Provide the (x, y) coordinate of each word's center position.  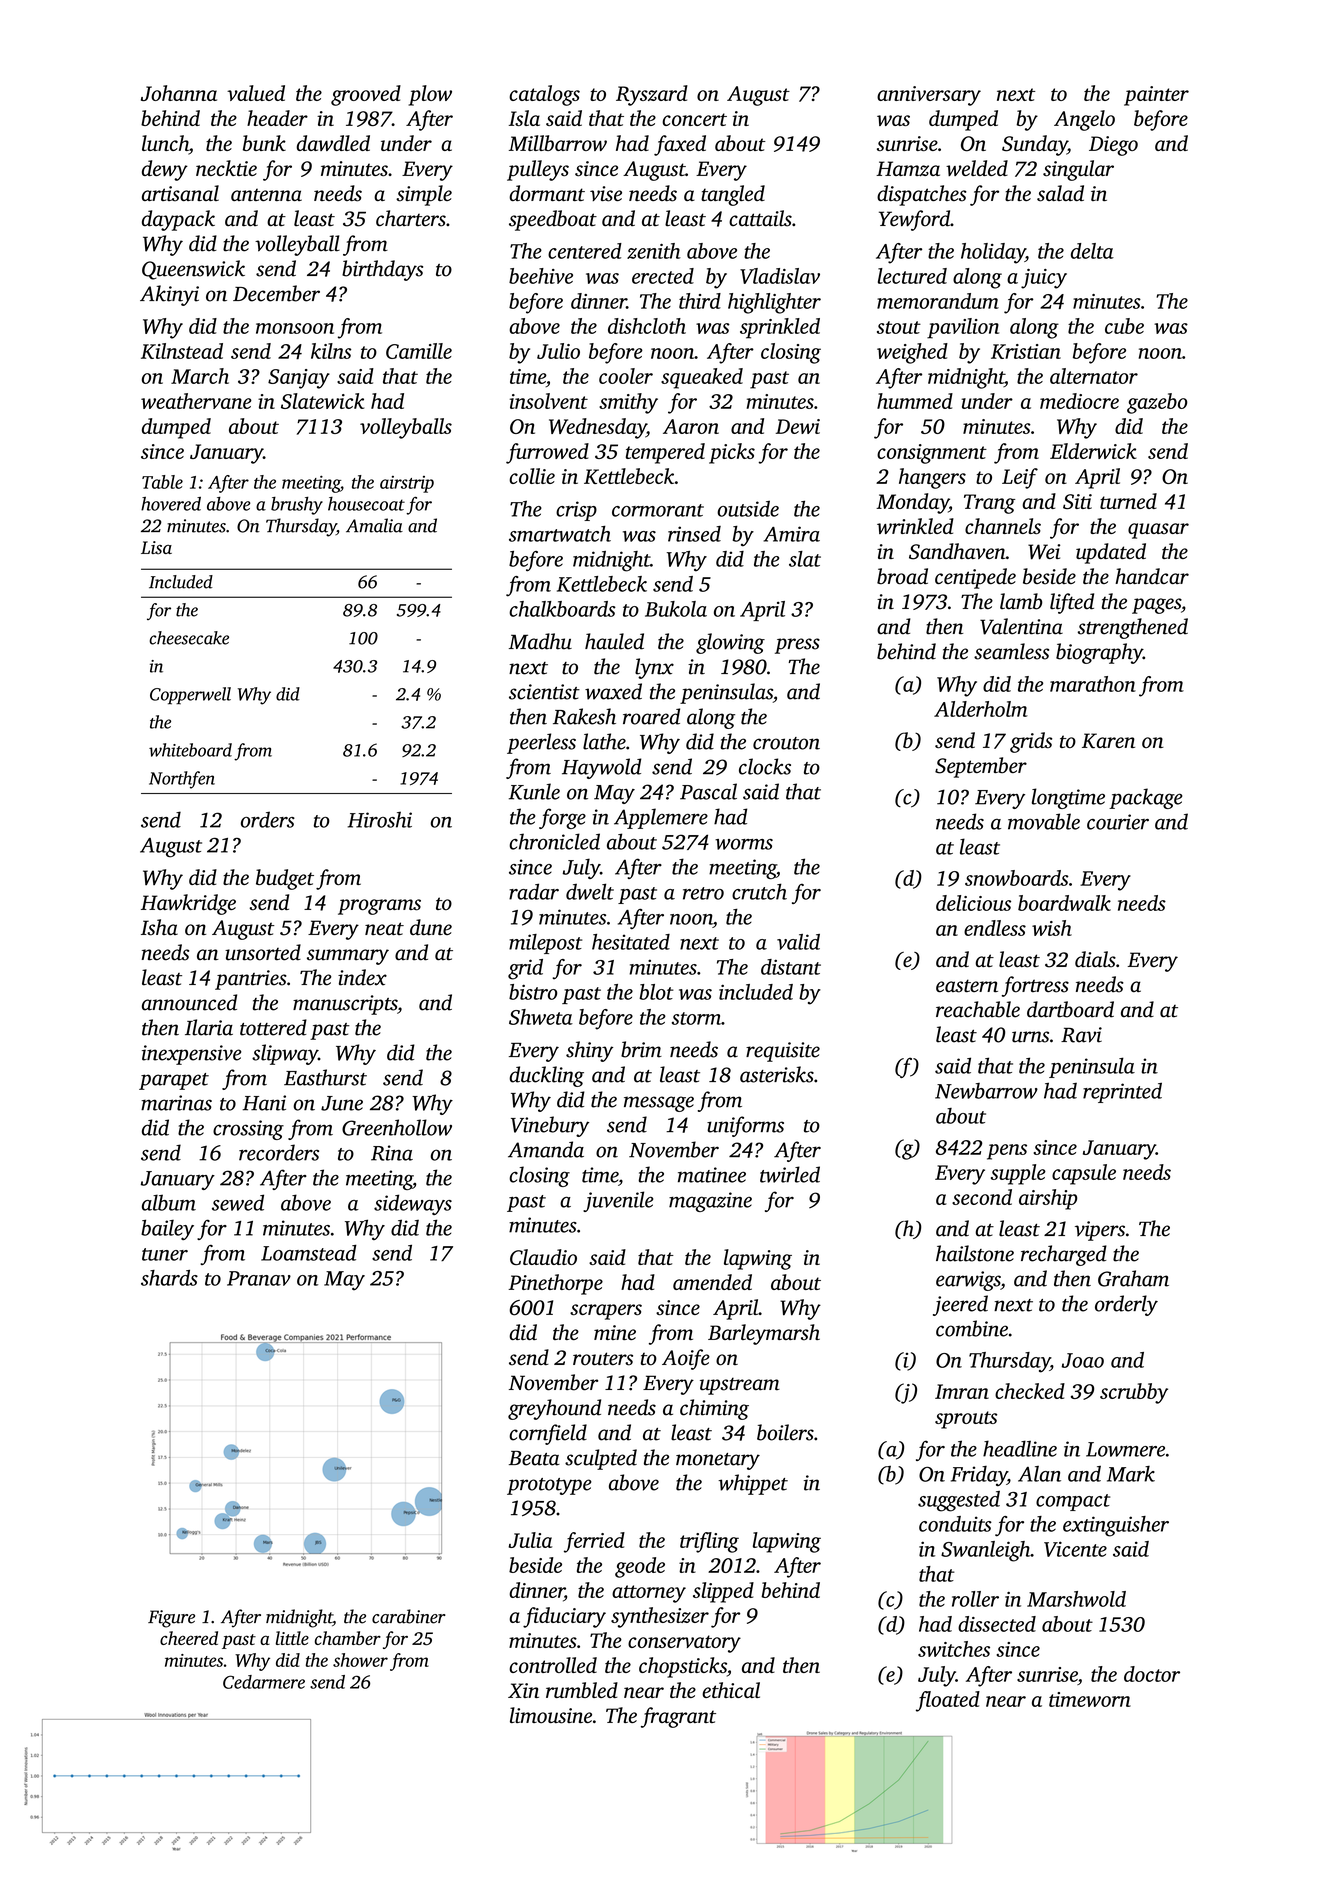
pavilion (963, 328)
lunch (165, 144)
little (292, 1638)
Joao (1083, 1360)
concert (694, 119)
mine (615, 1332)
